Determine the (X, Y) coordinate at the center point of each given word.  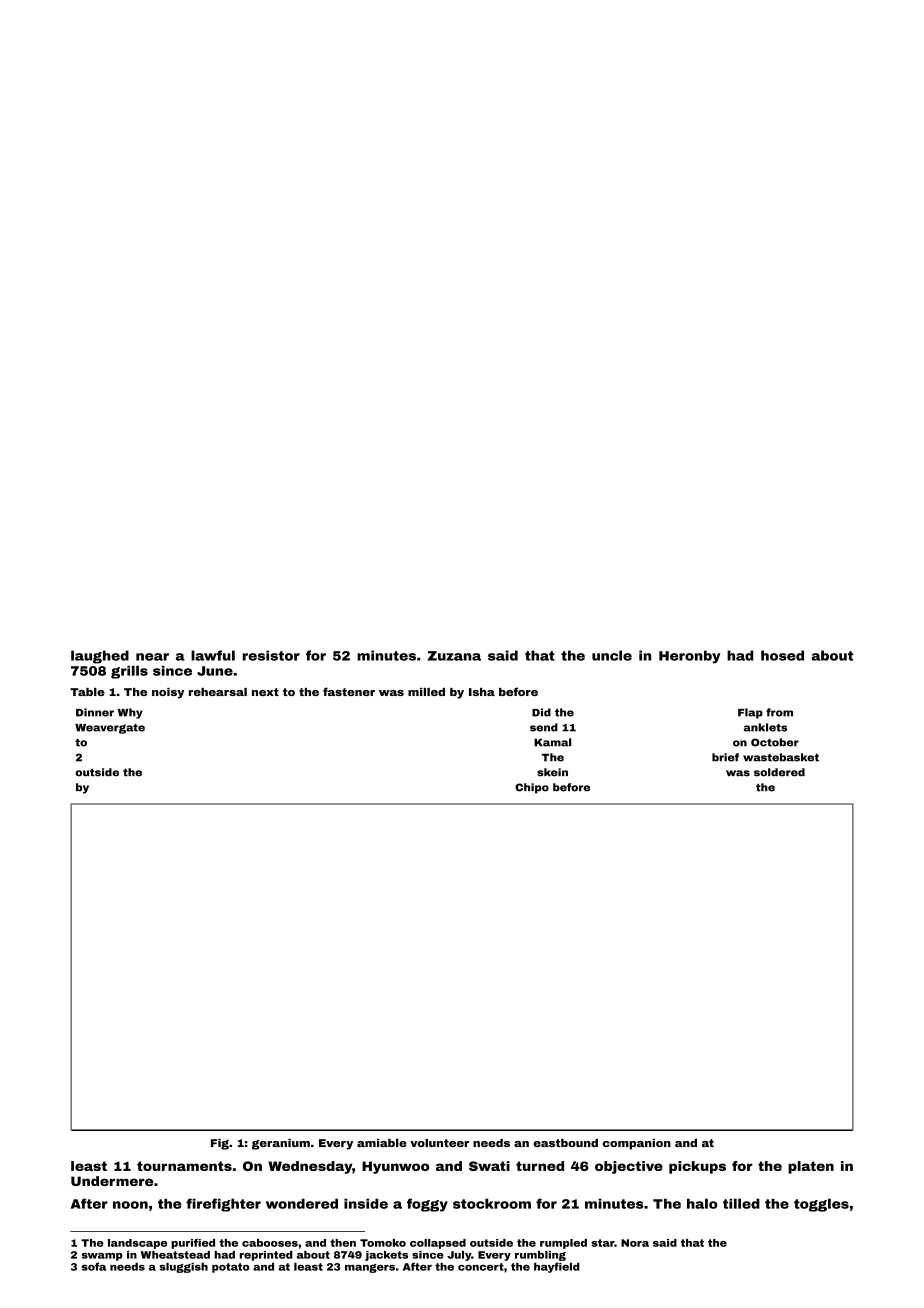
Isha (482, 692)
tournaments (184, 1166)
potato (230, 1268)
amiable (382, 1143)
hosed (782, 655)
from (779, 712)
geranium (281, 1144)
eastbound (566, 1143)
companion (637, 1144)
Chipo (532, 788)
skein (552, 772)
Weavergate (110, 729)
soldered (779, 772)
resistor (271, 655)
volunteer (439, 1143)
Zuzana (454, 656)
